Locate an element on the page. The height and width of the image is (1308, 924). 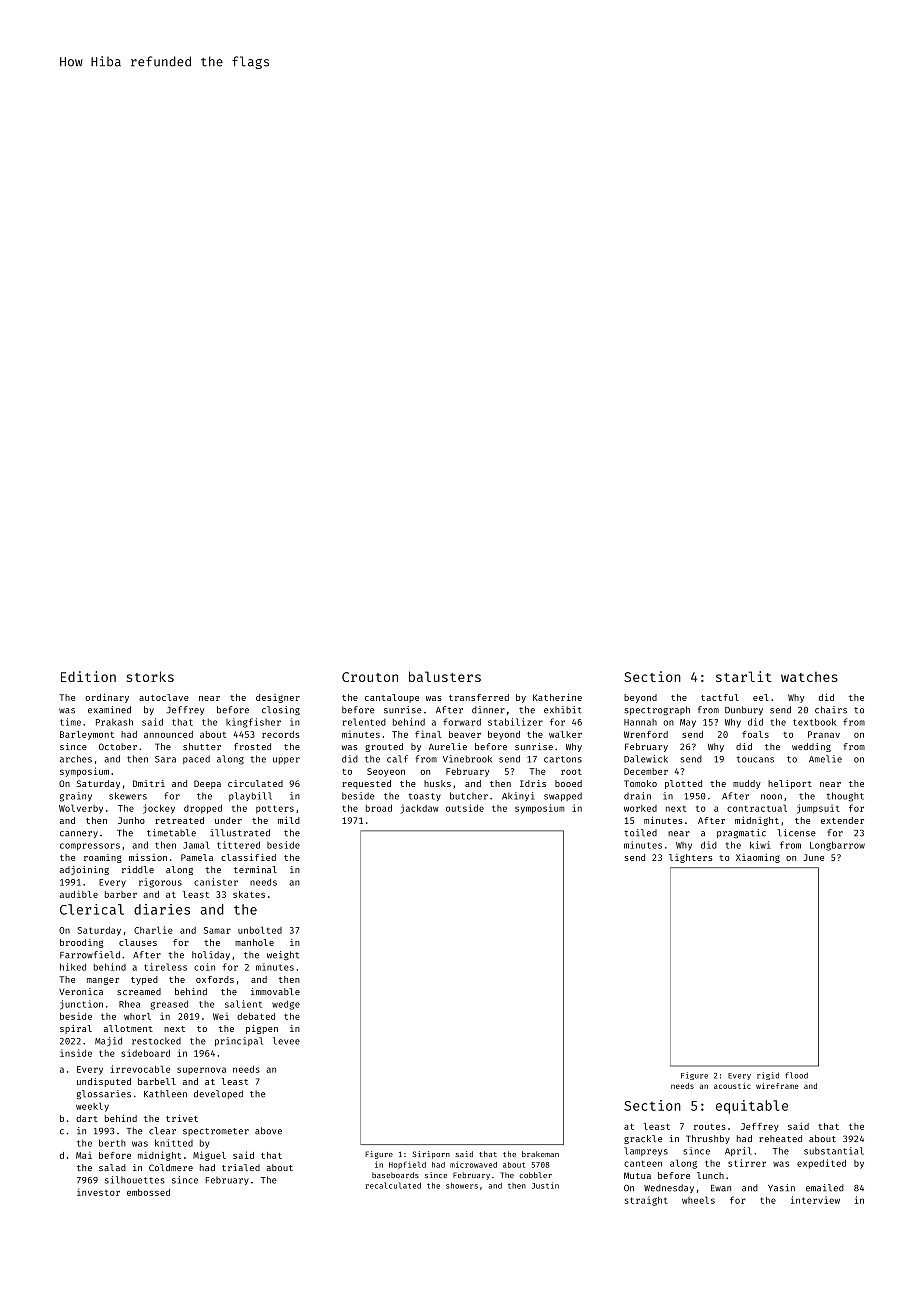
ordinary is located at coordinates (107, 698).
